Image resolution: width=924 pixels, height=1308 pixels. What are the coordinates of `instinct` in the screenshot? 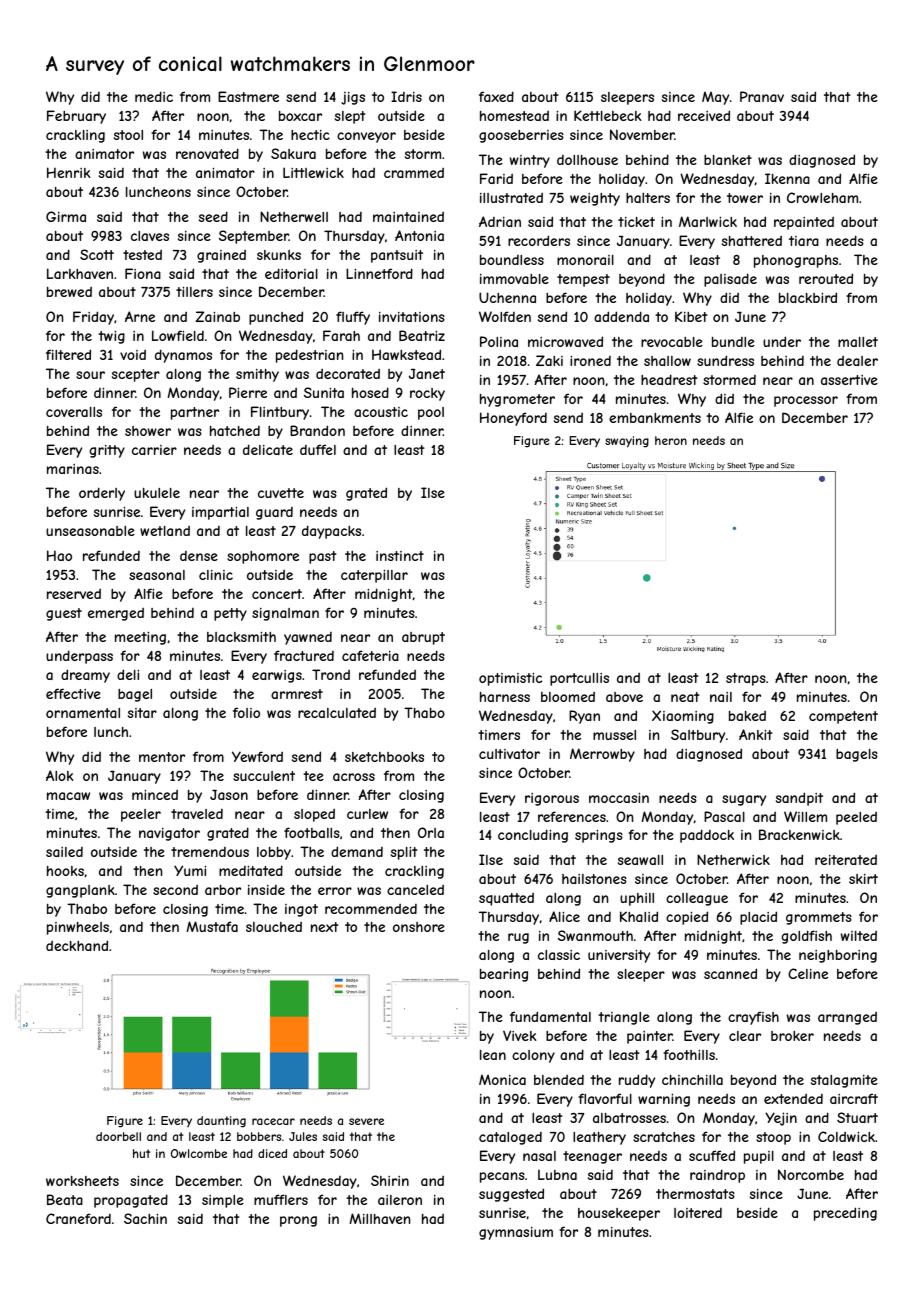 It's located at (400, 556).
